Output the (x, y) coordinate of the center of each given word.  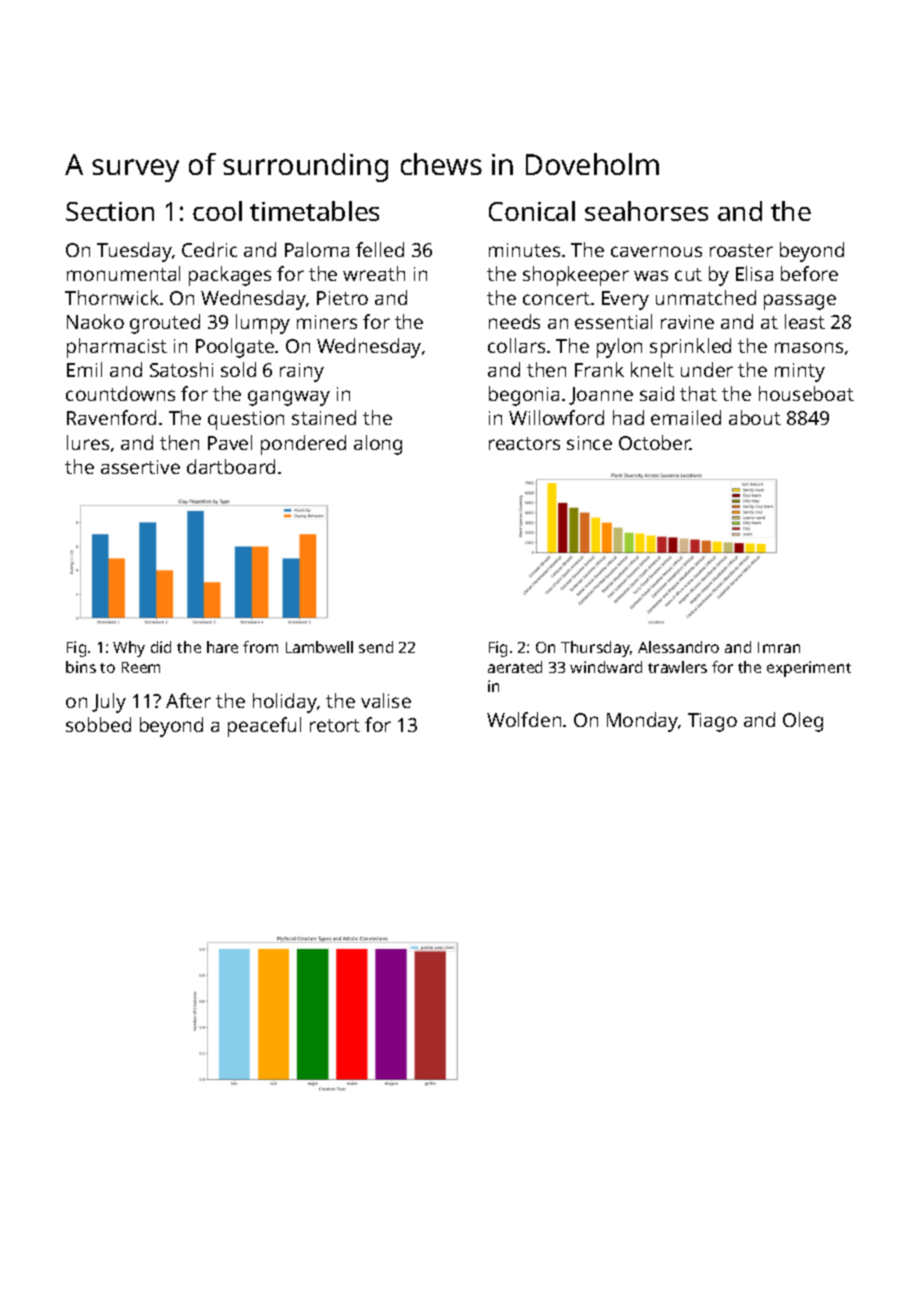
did (161, 647)
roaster (741, 250)
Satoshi (181, 369)
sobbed (98, 724)
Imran (779, 647)
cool (217, 211)
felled (380, 249)
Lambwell (319, 647)
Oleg (803, 722)
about (755, 417)
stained (324, 417)
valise (386, 700)
